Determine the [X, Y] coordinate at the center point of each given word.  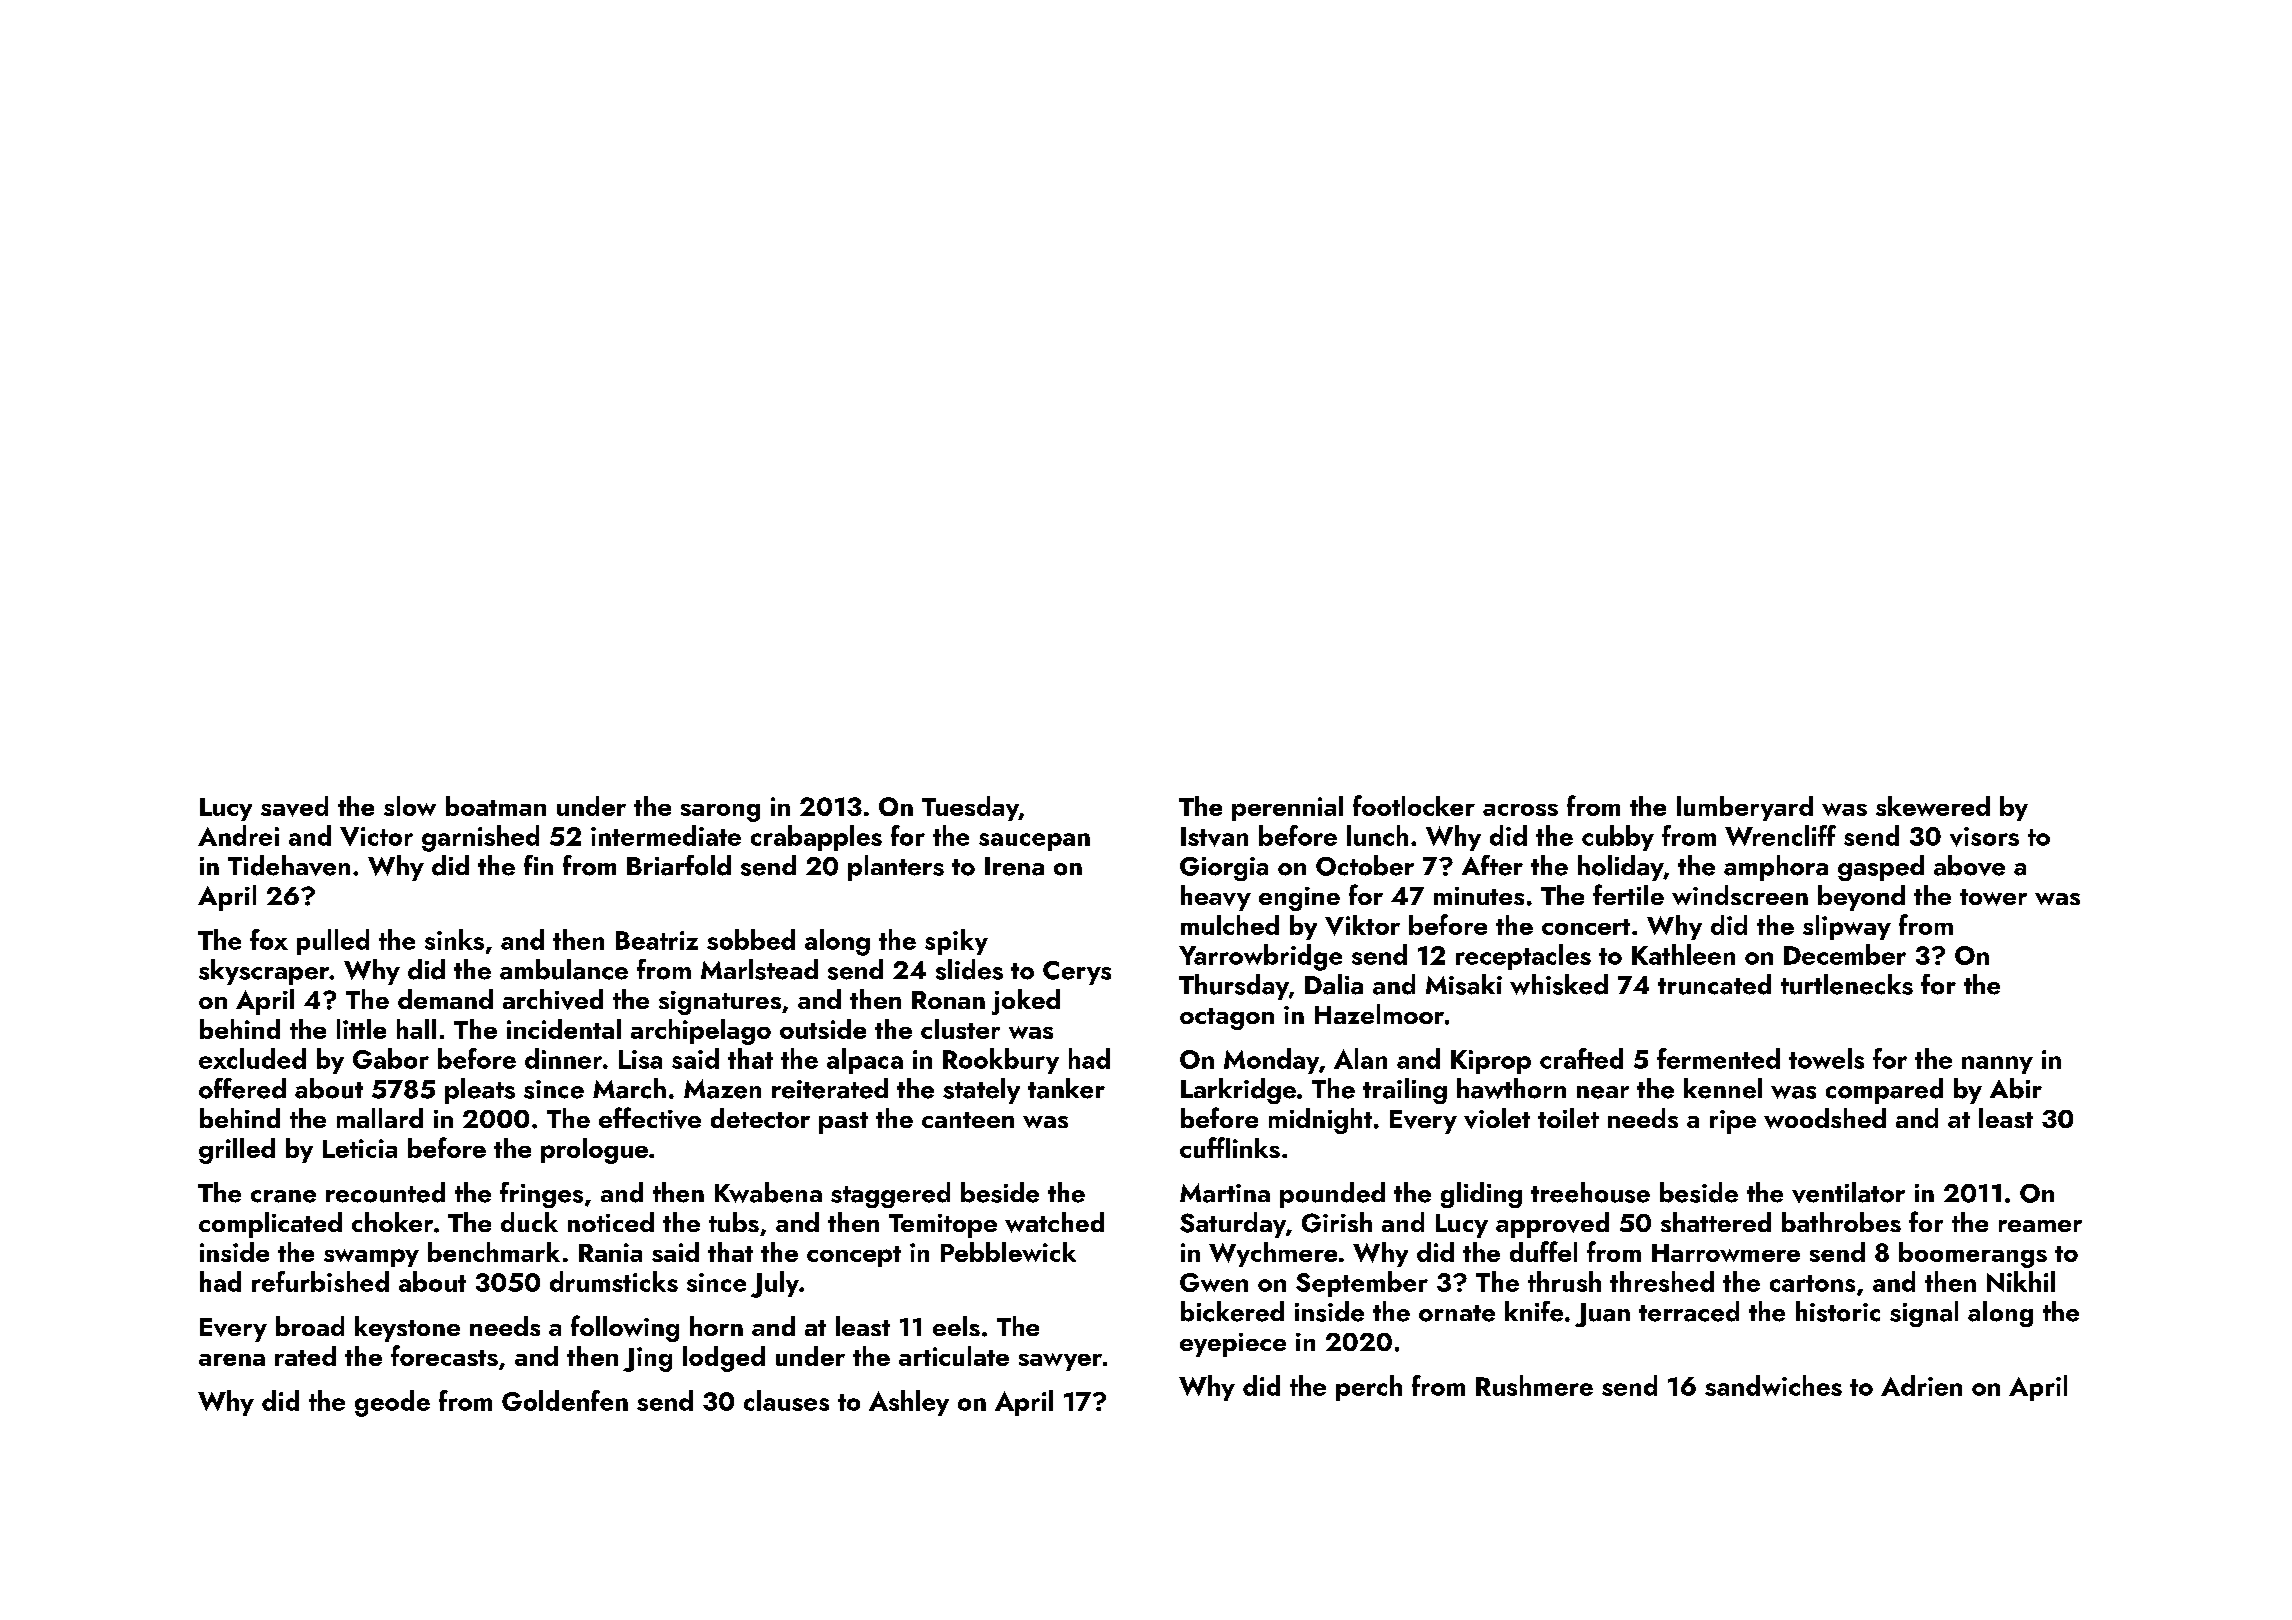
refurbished [320, 1281]
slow [410, 806]
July [775, 1284]
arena [232, 1360]
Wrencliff [1780, 835]
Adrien [1921, 1385]
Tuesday [970, 808]
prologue [594, 1151]
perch [1369, 1388]
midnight [1320, 1121]
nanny [1997, 1065]
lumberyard [1745, 808]
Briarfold [679, 865]
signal [1924, 1314]
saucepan [1034, 842]
